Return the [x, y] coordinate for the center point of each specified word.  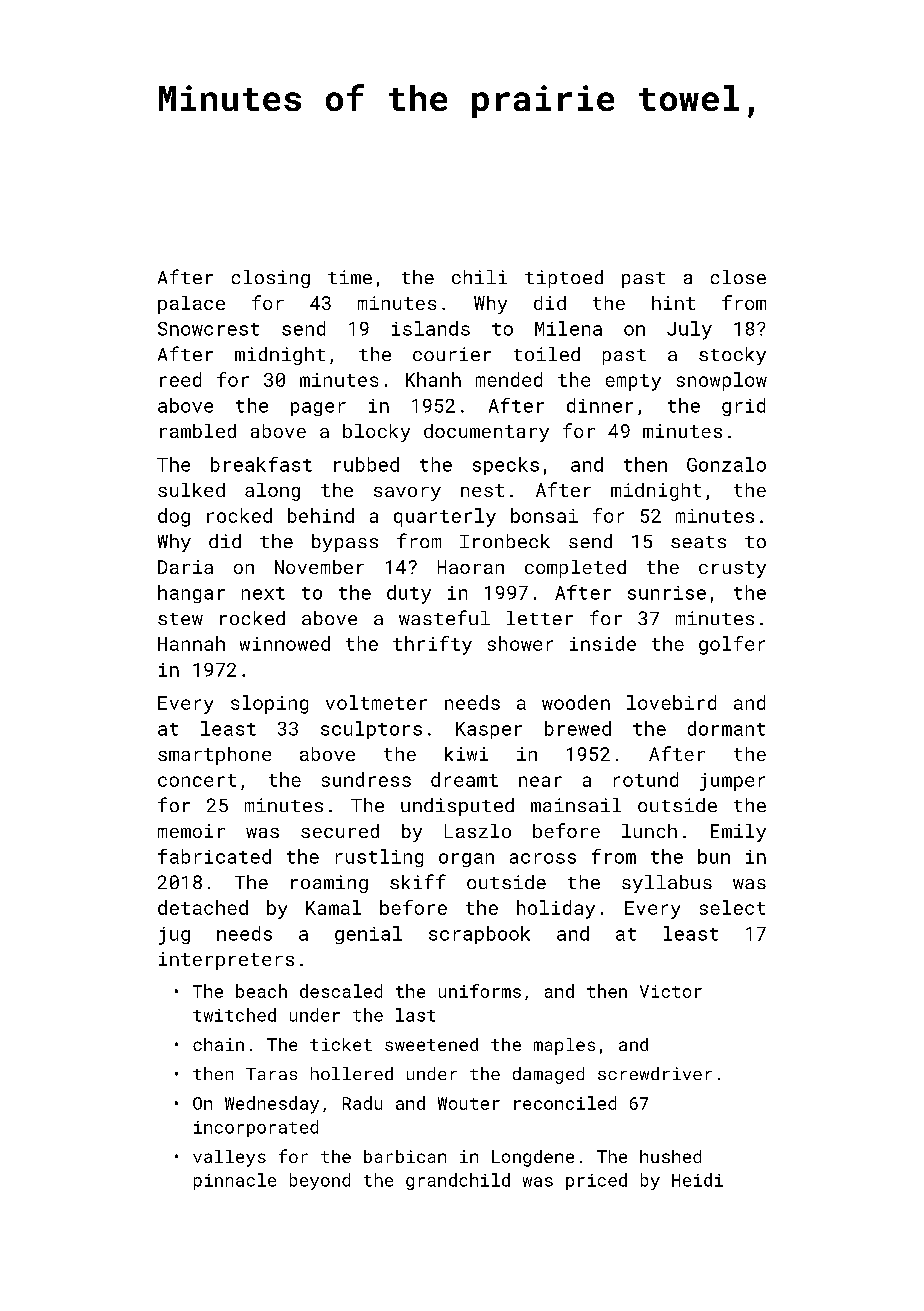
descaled [341, 991]
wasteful [444, 617]
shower [520, 643]
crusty [732, 569]
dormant [726, 728]
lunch [649, 831]
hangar [191, 594]
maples [564, 1046]
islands [431, 328]
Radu [362, 1103]
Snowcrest [208, 329]
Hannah [191, 643]
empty [633, 382]
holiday [556, 909]
